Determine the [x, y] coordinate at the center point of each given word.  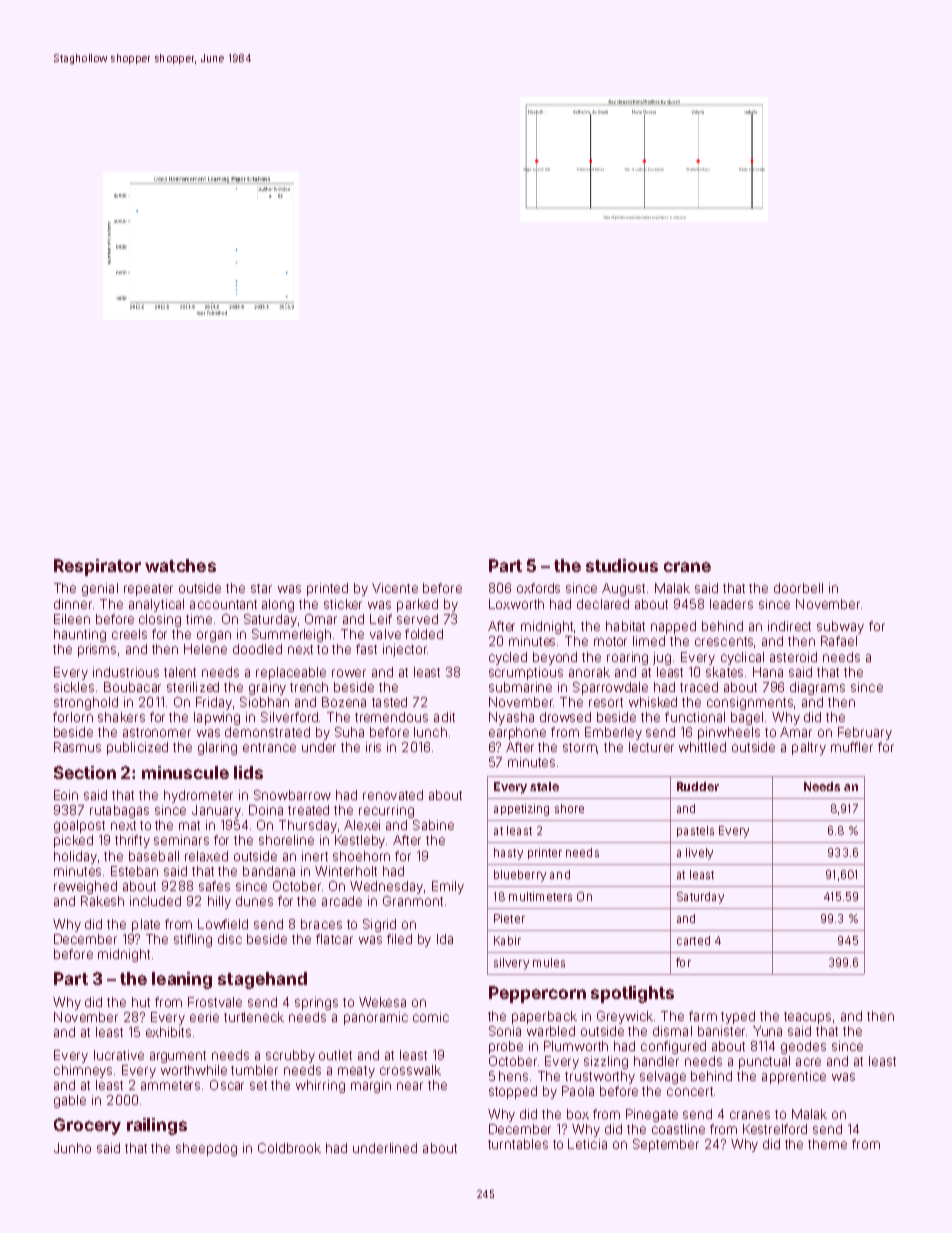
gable [70, 1101]
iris [373, 747]
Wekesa [382, 1002]
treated [308, 810]
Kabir [507, 940]
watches [180, 565]
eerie [204, 1017]
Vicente [395, 588]
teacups [807, 1018]
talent [180, 672]
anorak [589, 672]
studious [622, 565]
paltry [809, 748]
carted [693, 940]
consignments [750, 703]
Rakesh [102, 901]
